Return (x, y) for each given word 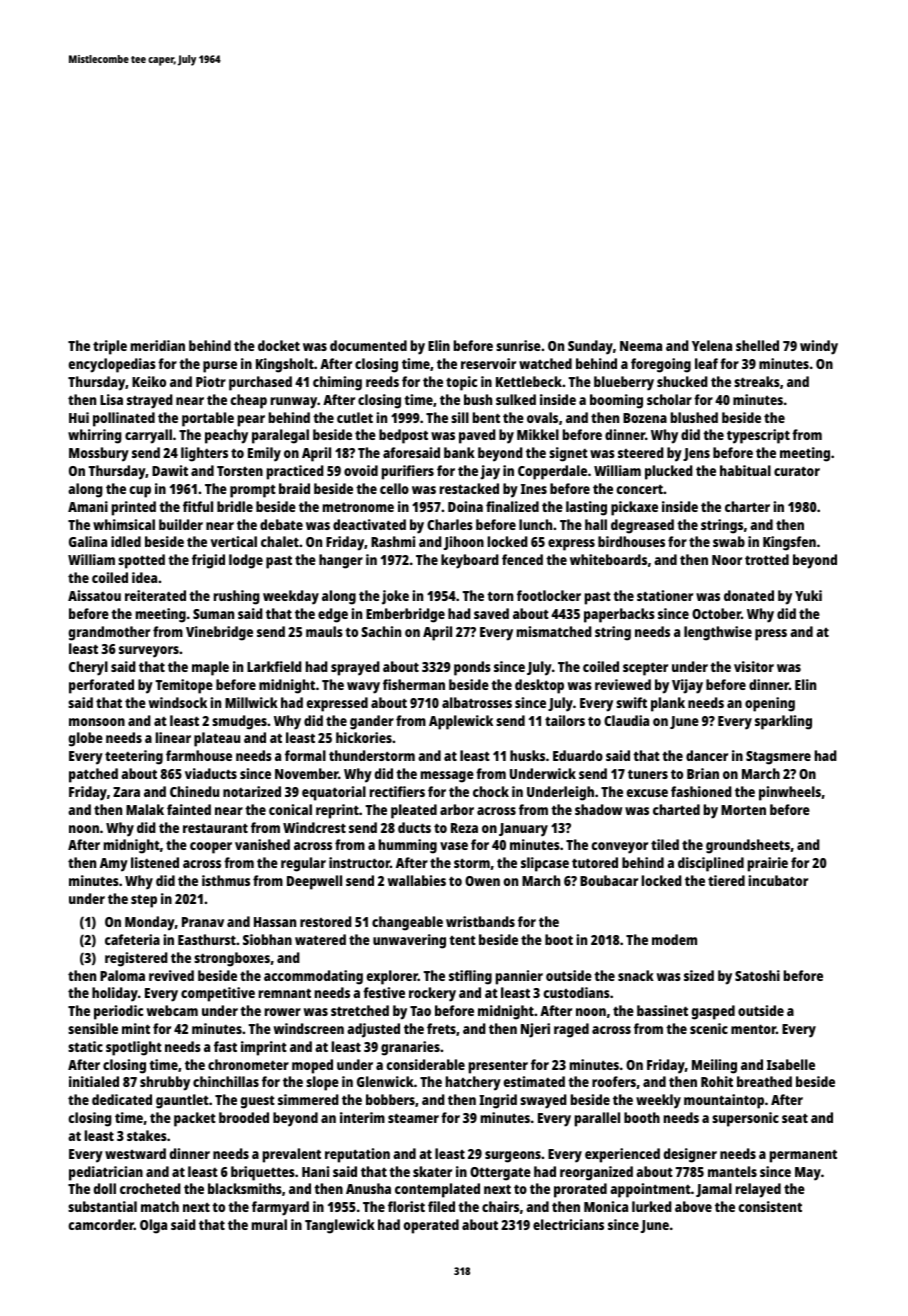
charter (747, 506)
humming (408, 846)
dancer (707, 755)
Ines (534, 489)
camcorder (101, 1224)
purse (220, 367)
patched (93, 775)
